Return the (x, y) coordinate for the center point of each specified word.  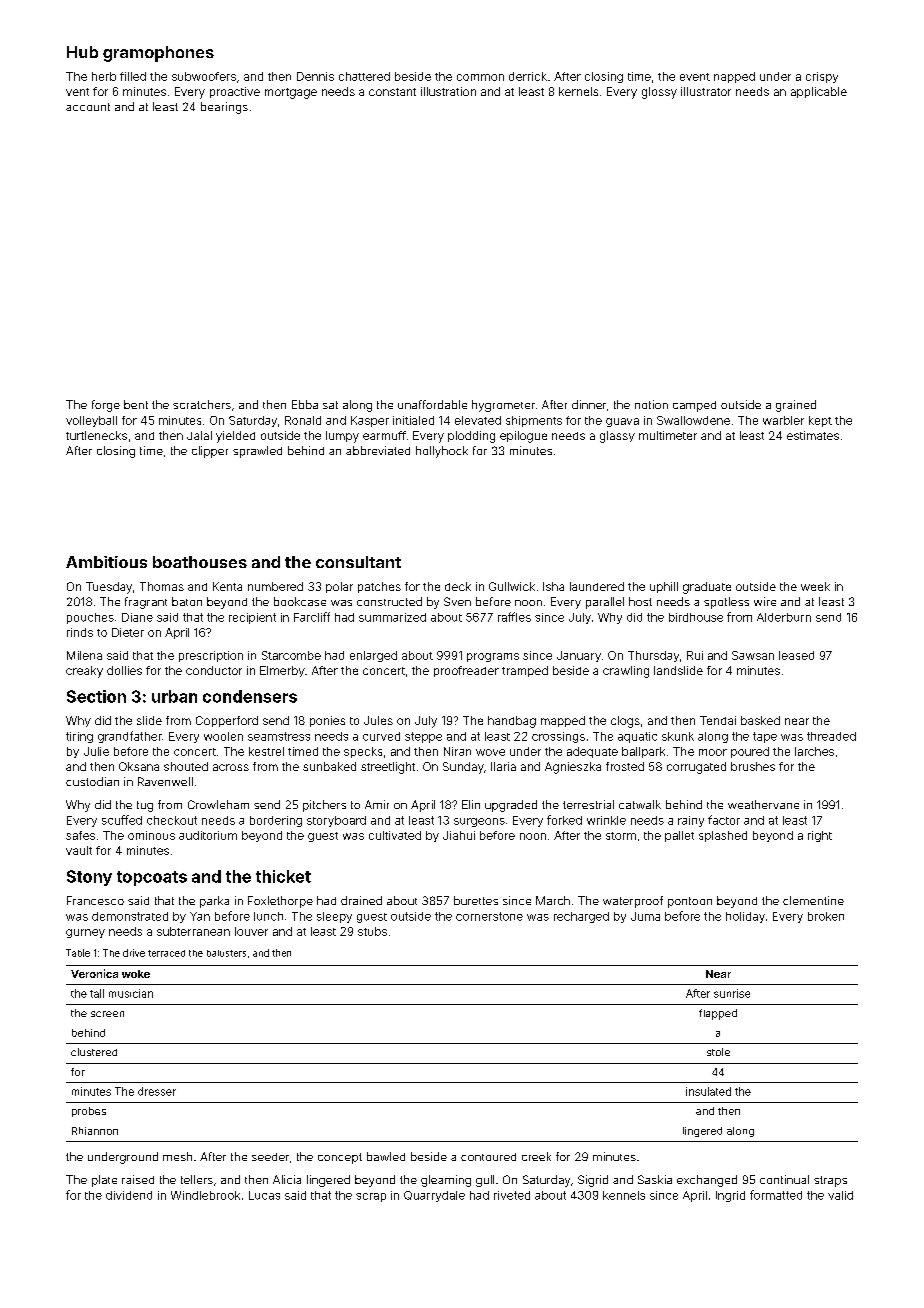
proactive (235, 92)
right (820, 836)
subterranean (193, 931)
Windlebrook (205, 1195)
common (480, 77)
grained (796, 406)
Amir (377, 804)
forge (106, 406)
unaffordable (432, 404)
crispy (822, 77)
